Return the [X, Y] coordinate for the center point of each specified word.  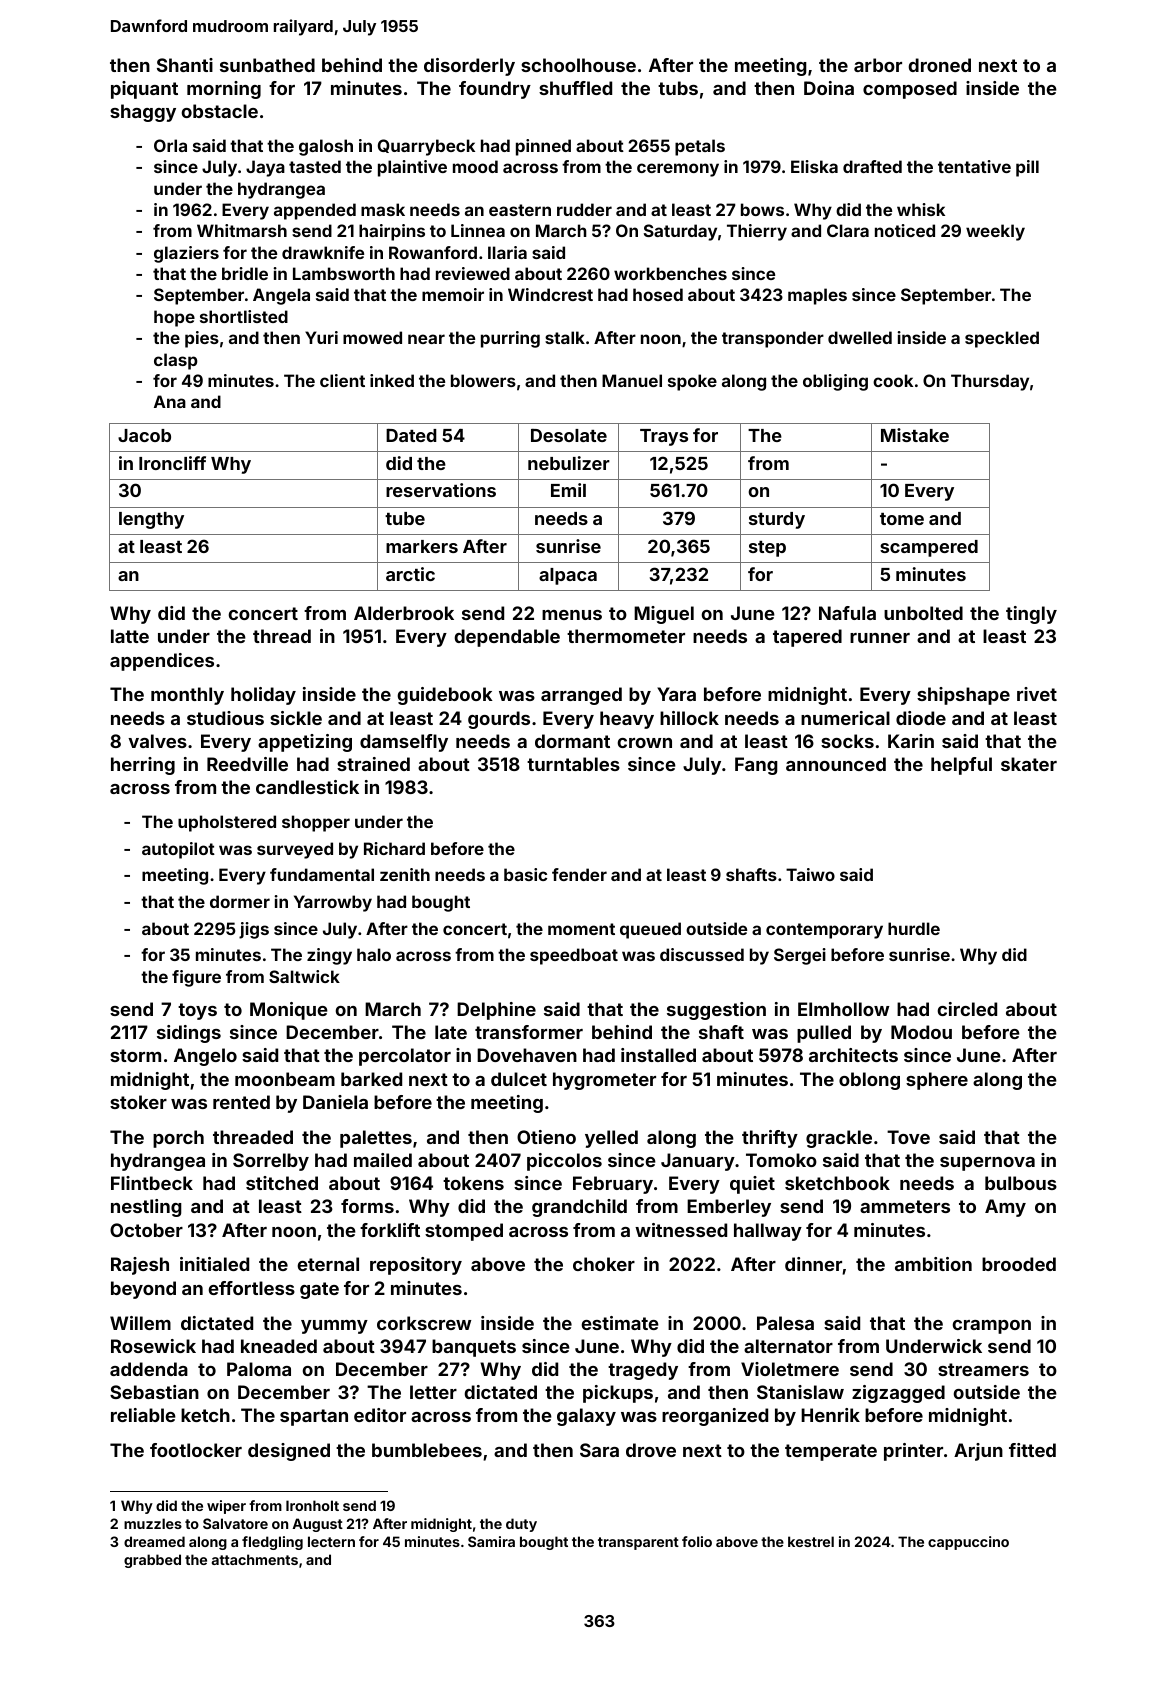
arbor [878, 65]
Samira [491, 1541]
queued [650, 930]
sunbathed [267, 65]
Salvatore [235, 1523]
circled [967, 1009]
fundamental [322, 874]
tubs [678, 88]
